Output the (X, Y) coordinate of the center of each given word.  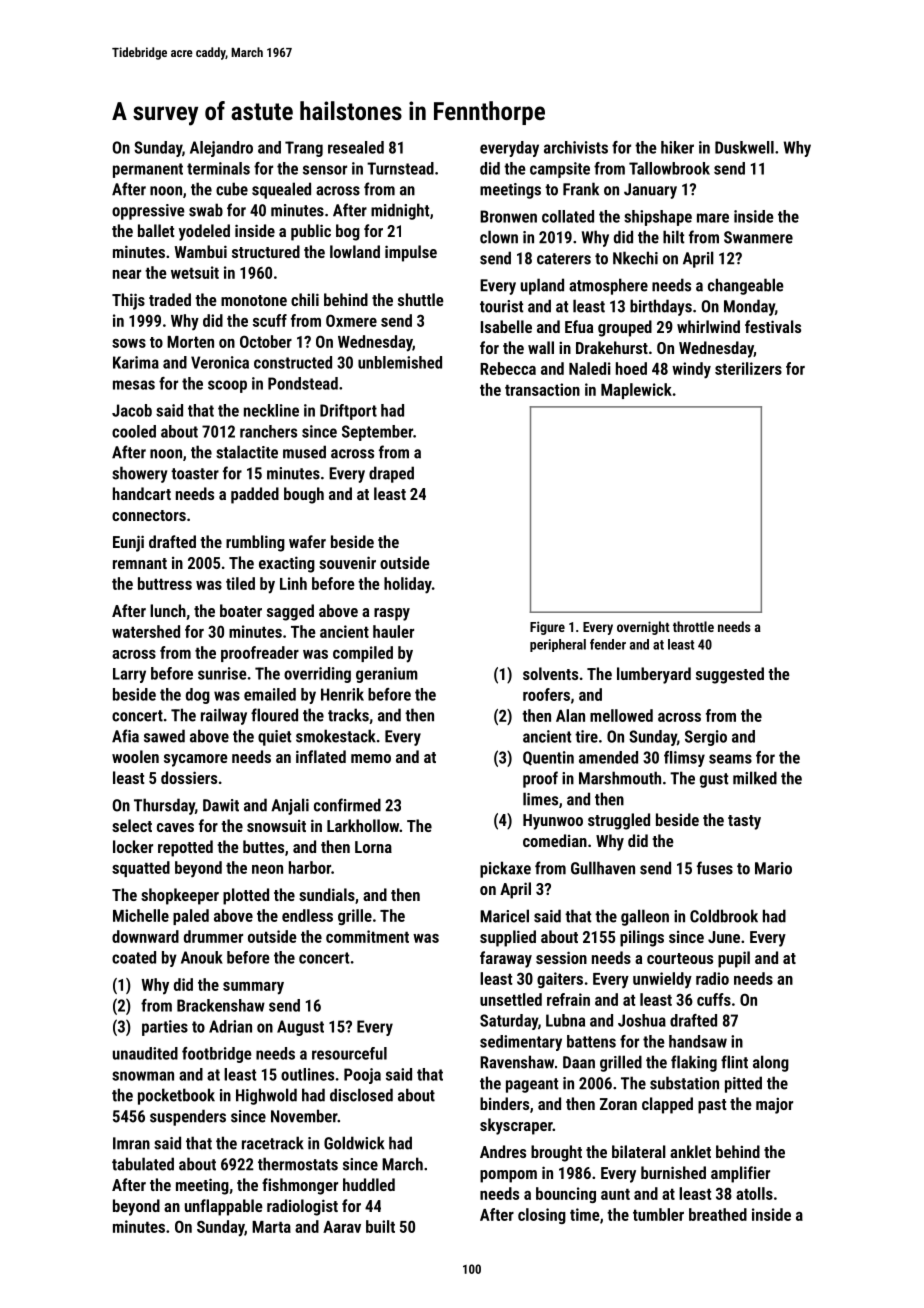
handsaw (698, 1041)
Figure (547, 628)
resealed (356, 147)
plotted (246, 896)
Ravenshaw (517, 1062)
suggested (730, 675)
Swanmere (758, 237)
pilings (642, 938)
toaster (195, 474)
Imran (131, 1143)
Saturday (509, 1022)
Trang (304, 149)
